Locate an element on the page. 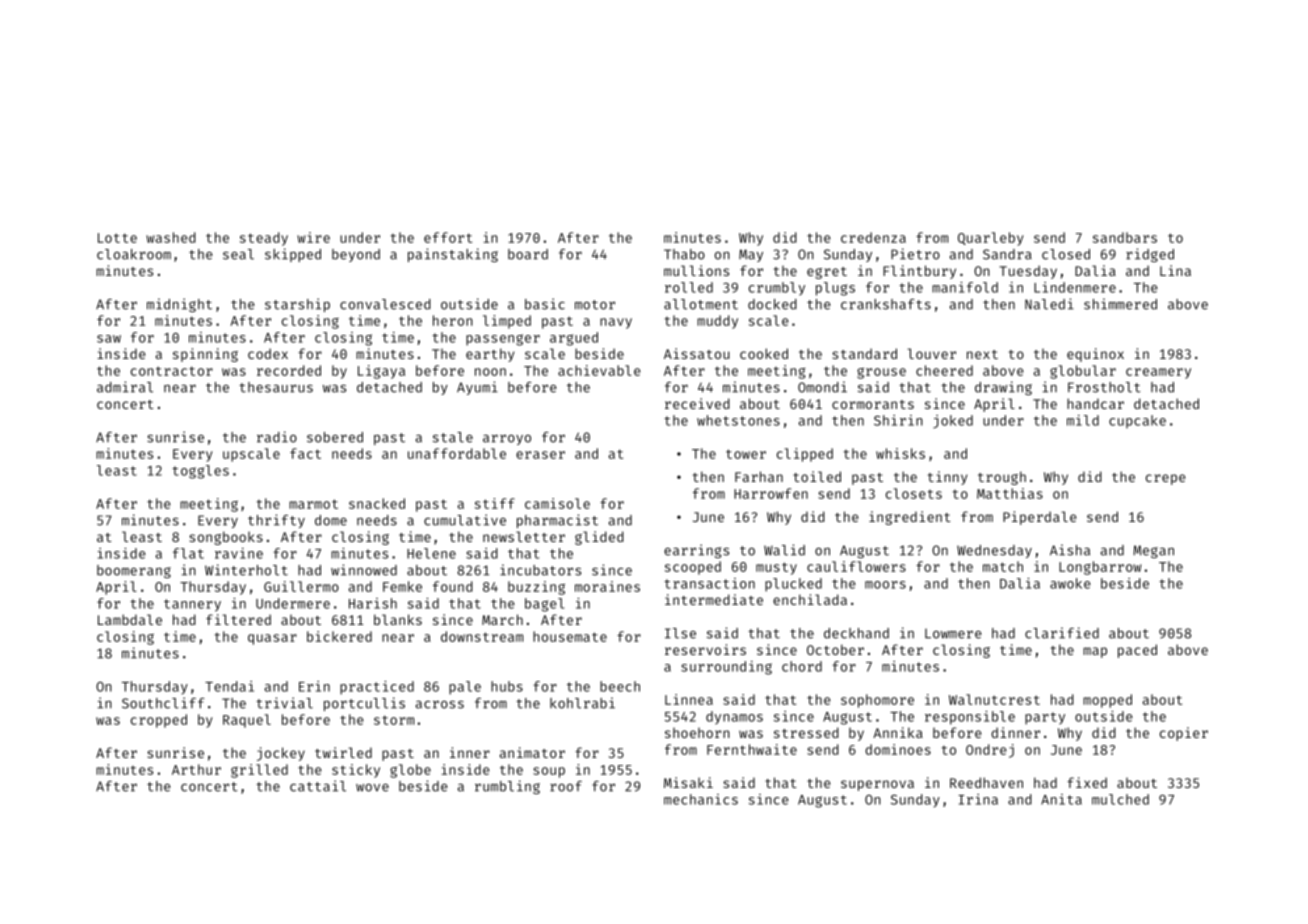  dynamos is located at coordinates (734, 718).
